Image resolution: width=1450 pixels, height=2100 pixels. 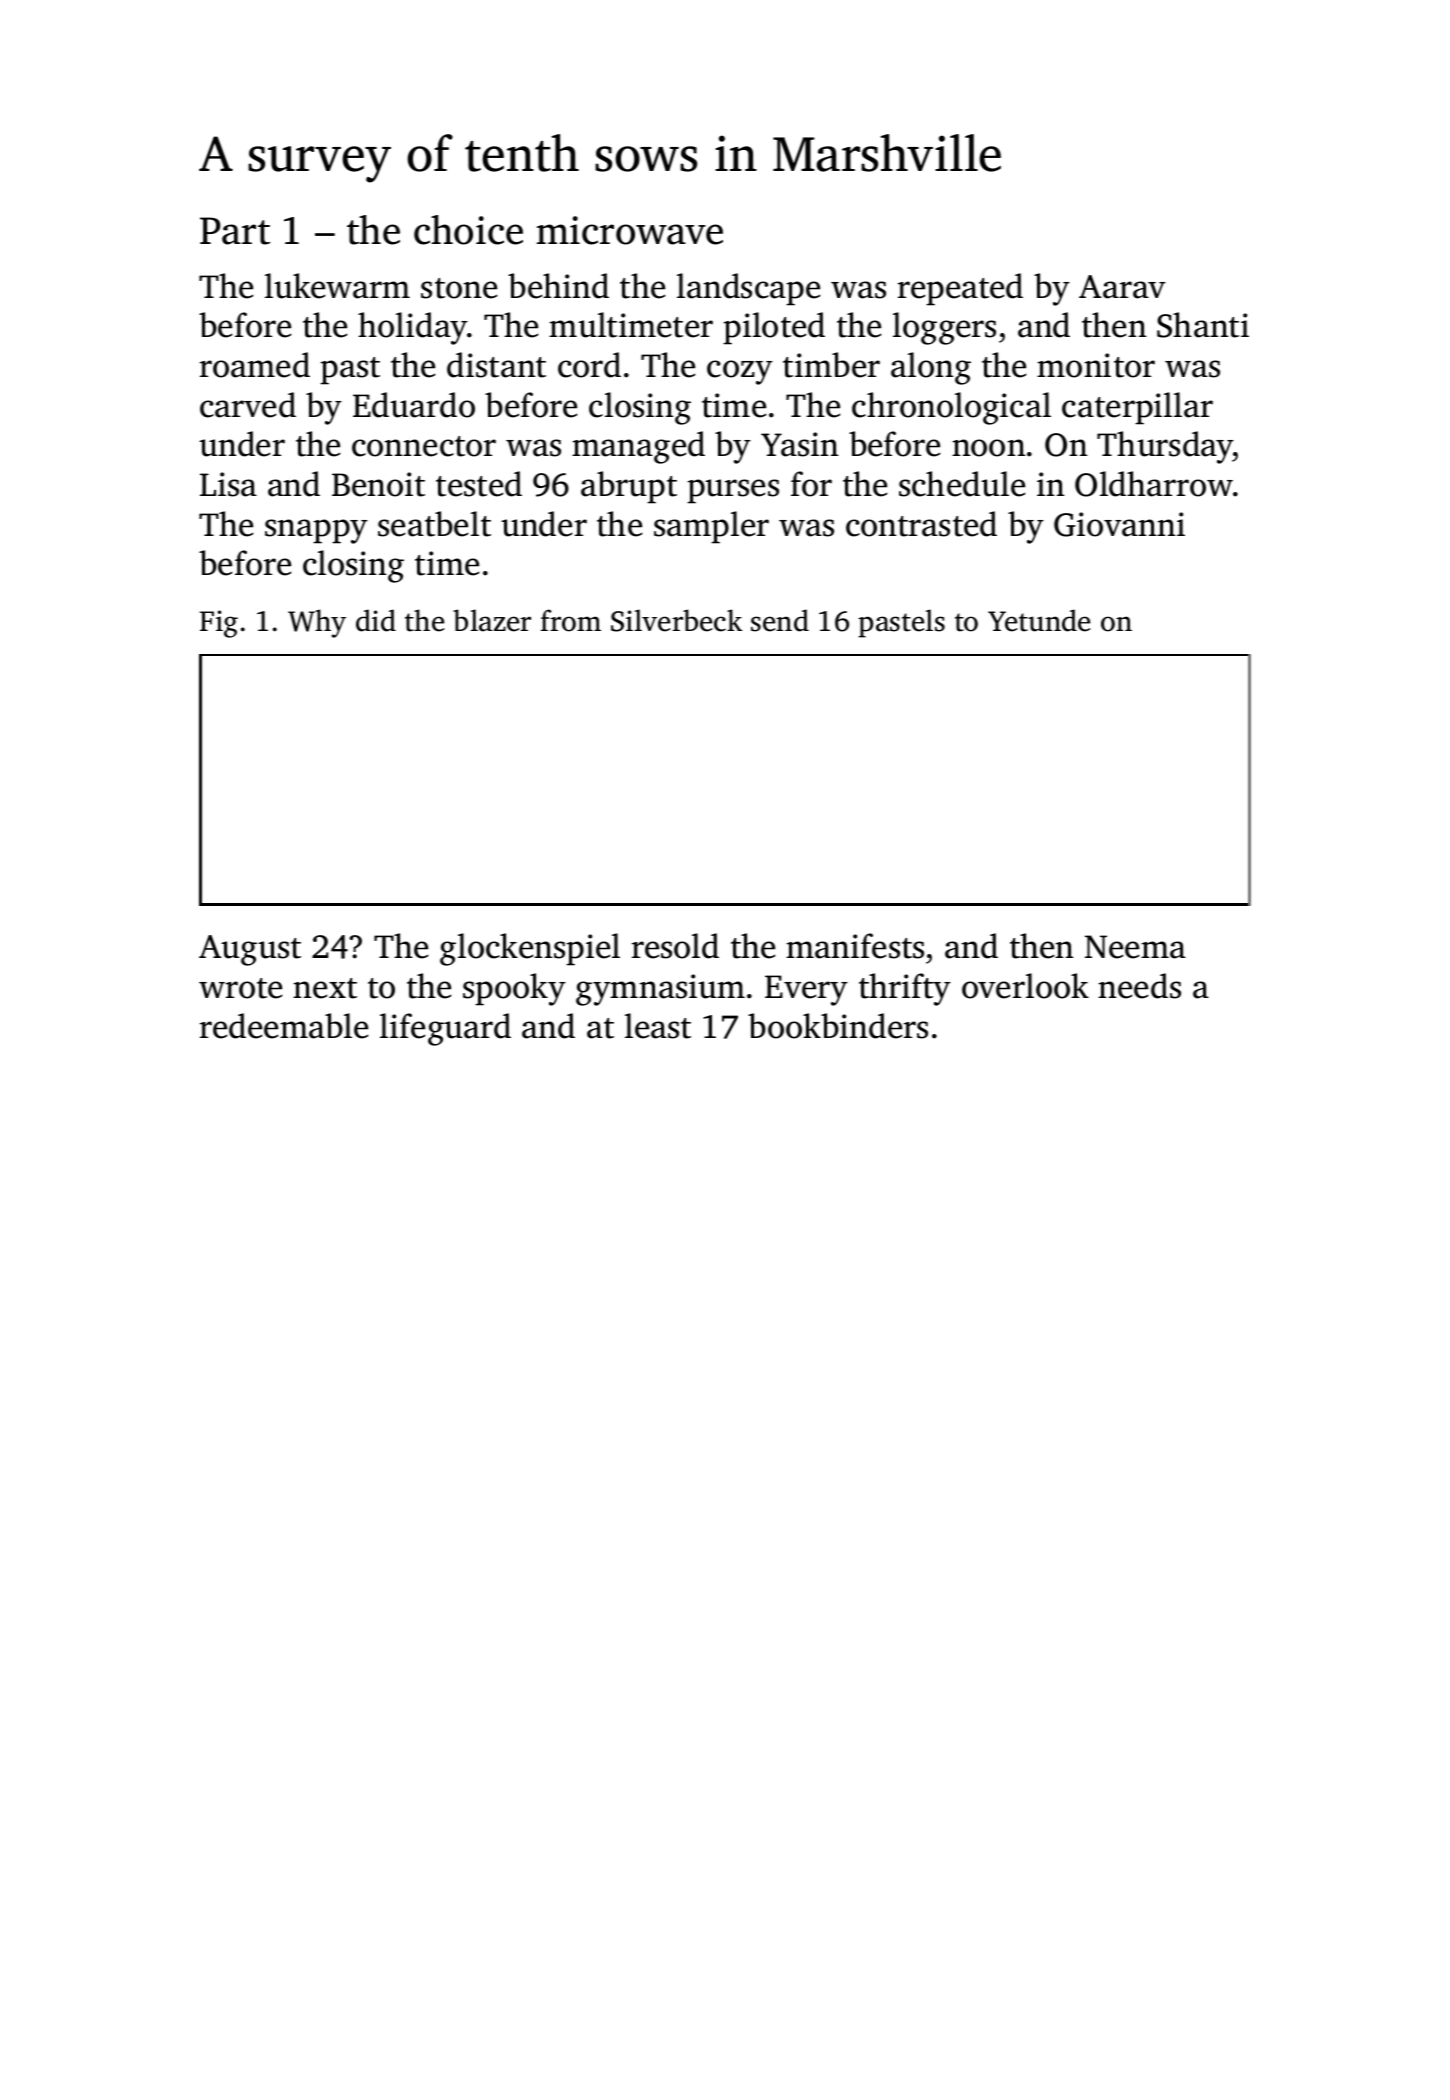 What do you see at coordinates (589, 365) in the screenshot?
I see `cord` at bounding box center [589, 365].
